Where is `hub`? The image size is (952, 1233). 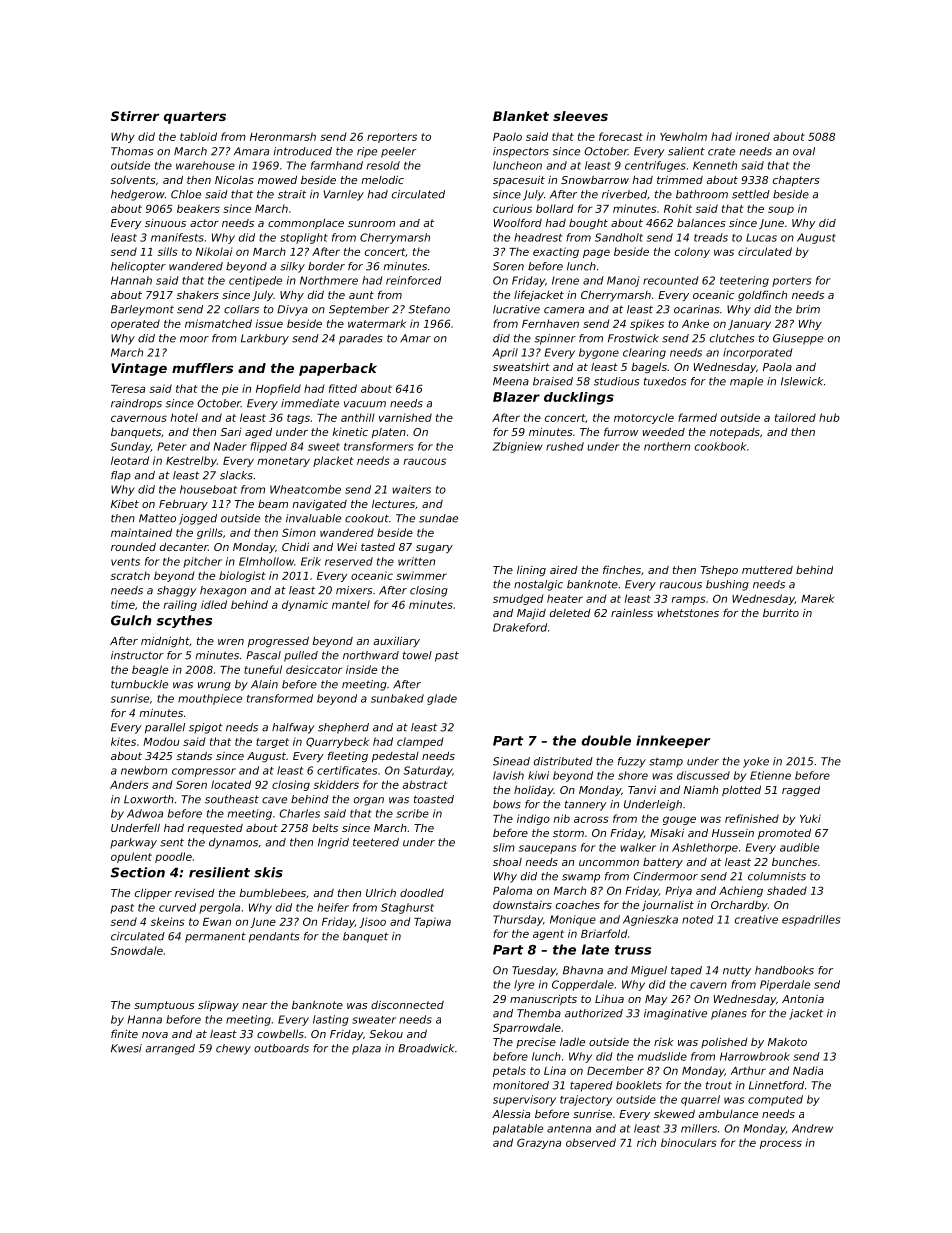
hub is located at coordinates (829, 417).
